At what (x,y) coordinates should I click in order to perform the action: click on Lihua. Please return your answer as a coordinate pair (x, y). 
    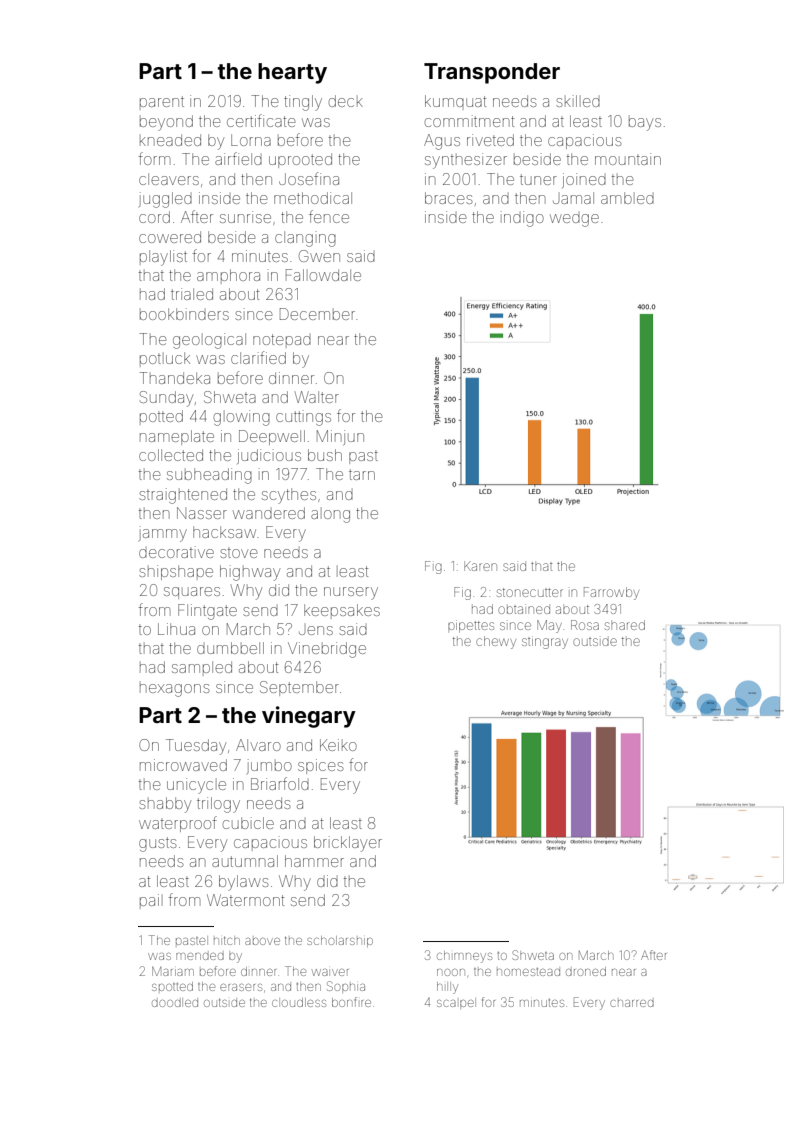
    Looking at the image, I should click on (176, 629).
